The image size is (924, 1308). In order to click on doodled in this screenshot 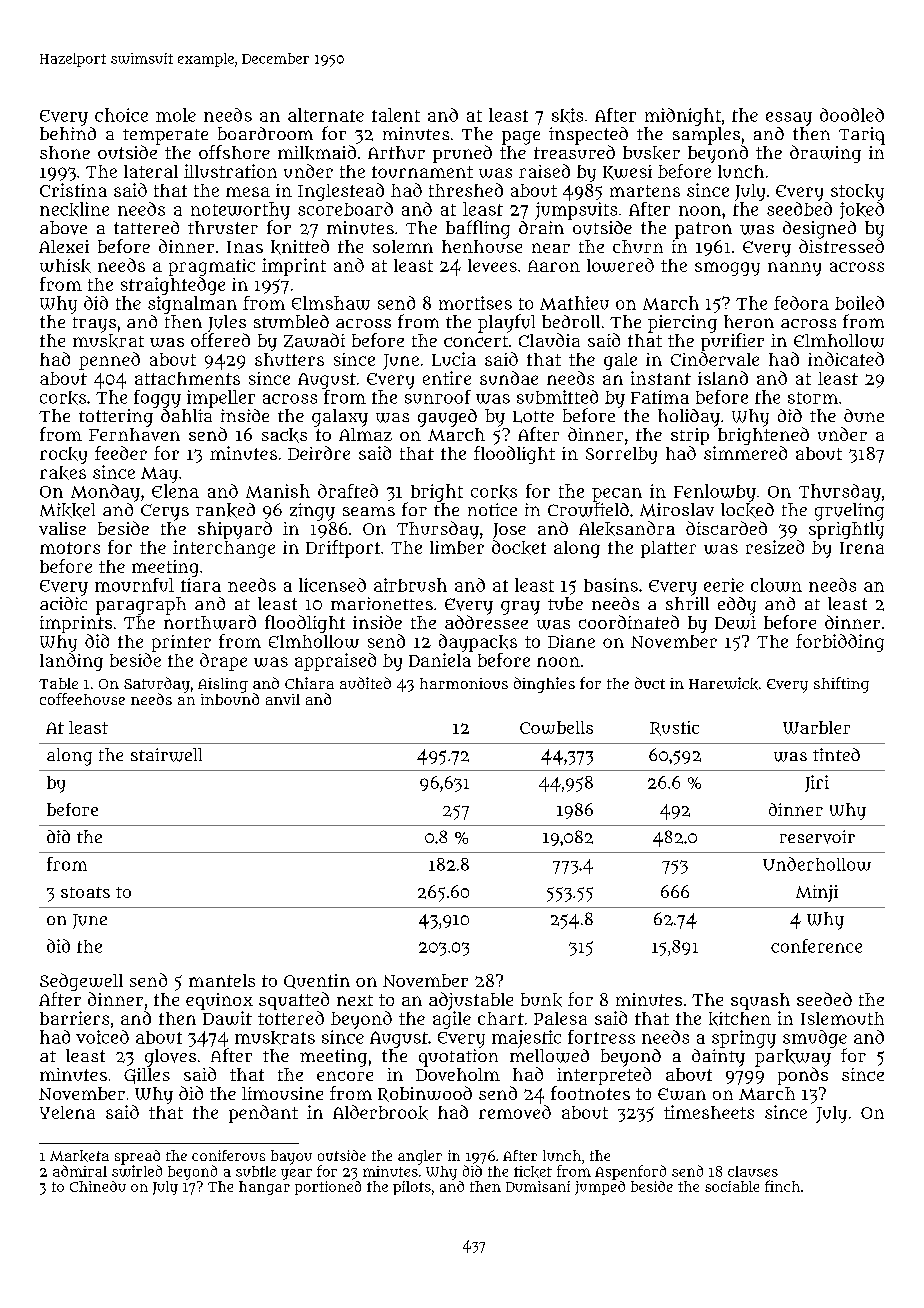, I will do `click(852, 115)`.
